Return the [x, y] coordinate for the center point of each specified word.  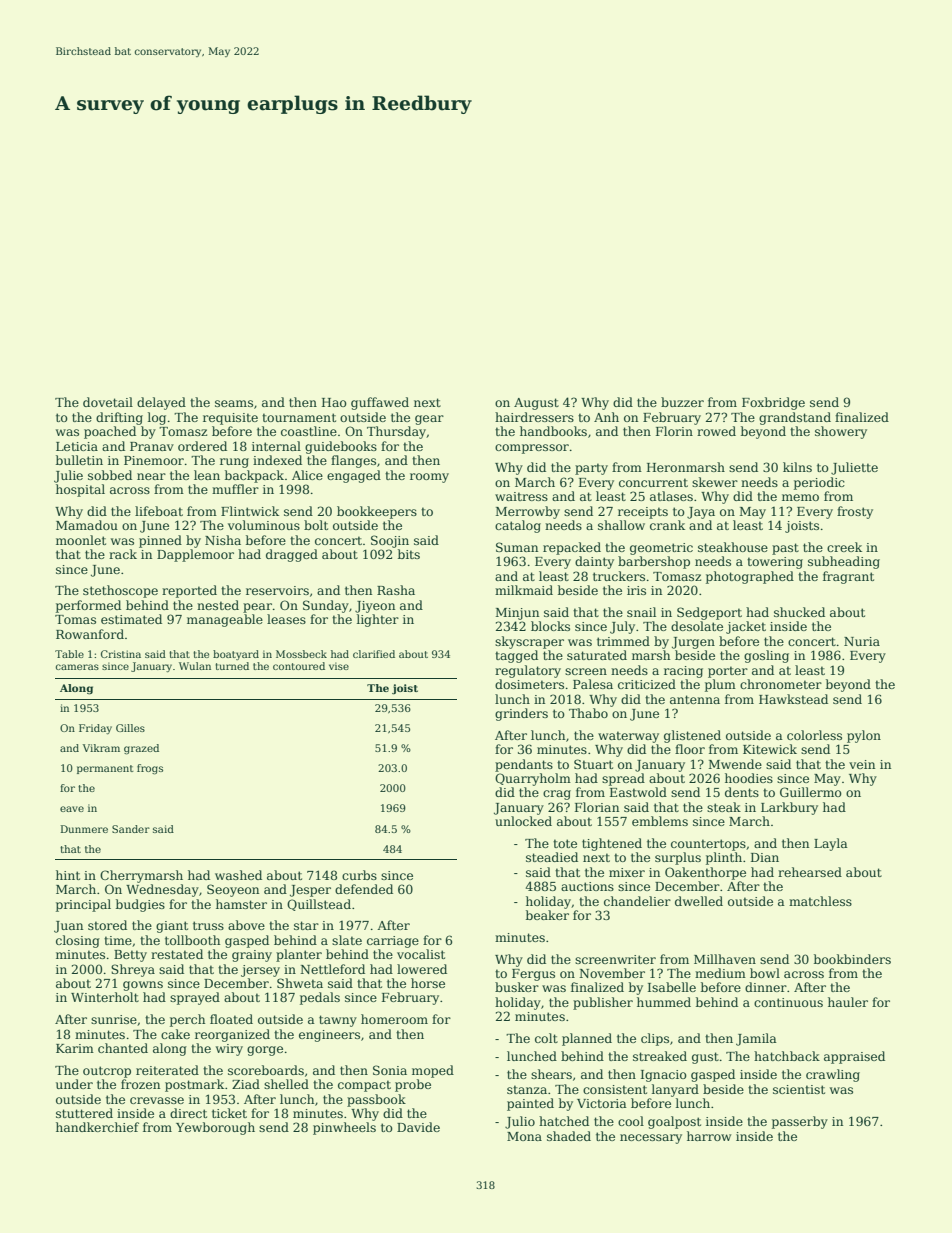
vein [862, 764]
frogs [150, 769]
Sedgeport [709, 613]
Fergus [533, 975]
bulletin [79, 460]
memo [800, 497]
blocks [550, 626]
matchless [820, 901]
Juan [68, 927]
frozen [140, 1084]
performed [88, 606]
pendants [524, 765]
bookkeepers [377, 512]
